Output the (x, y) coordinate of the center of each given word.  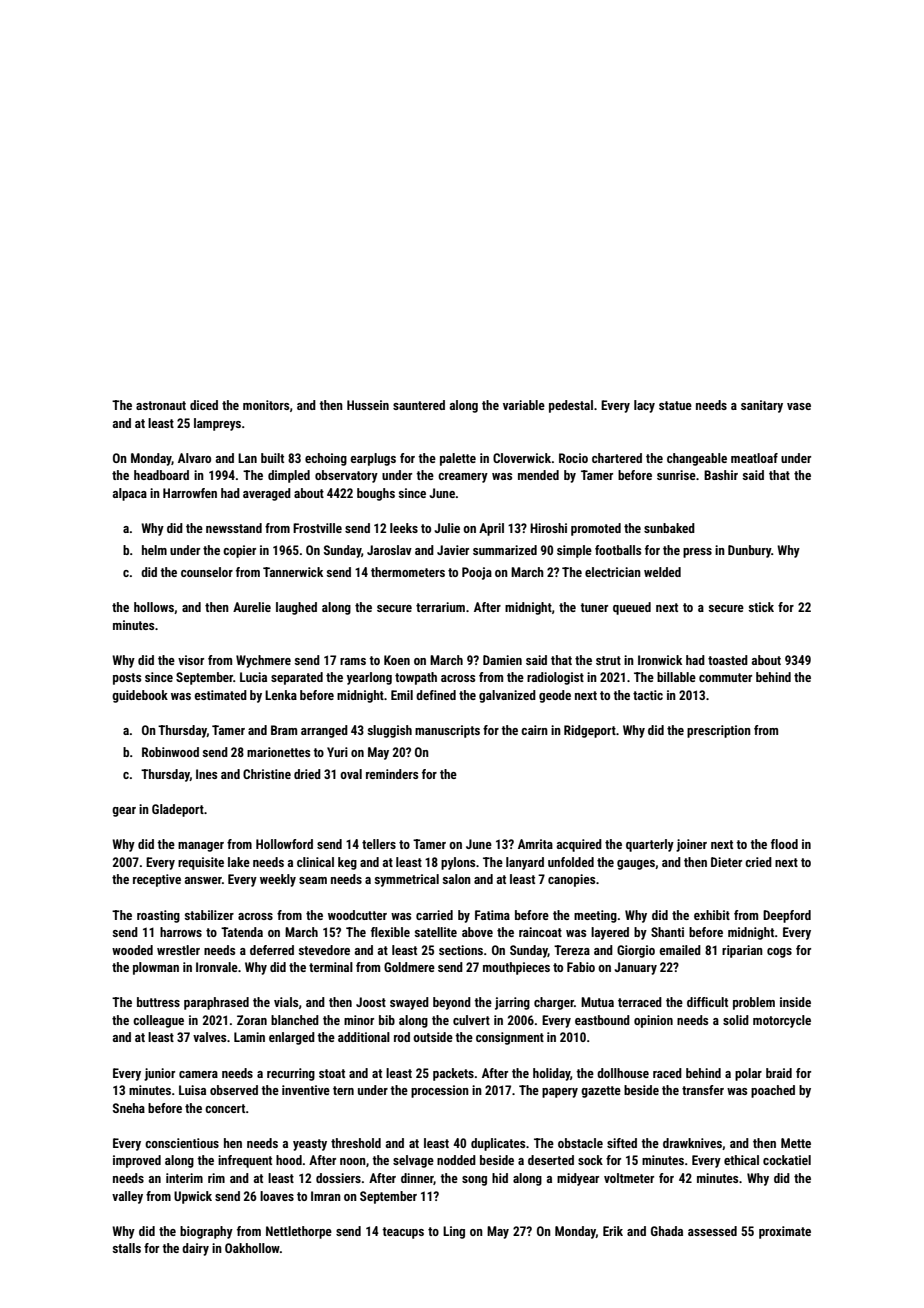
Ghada (667, 1231)
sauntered (419, 405)
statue (675, 405)
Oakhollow (252, 1248)
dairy (195, 1249)
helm (154, 550)
